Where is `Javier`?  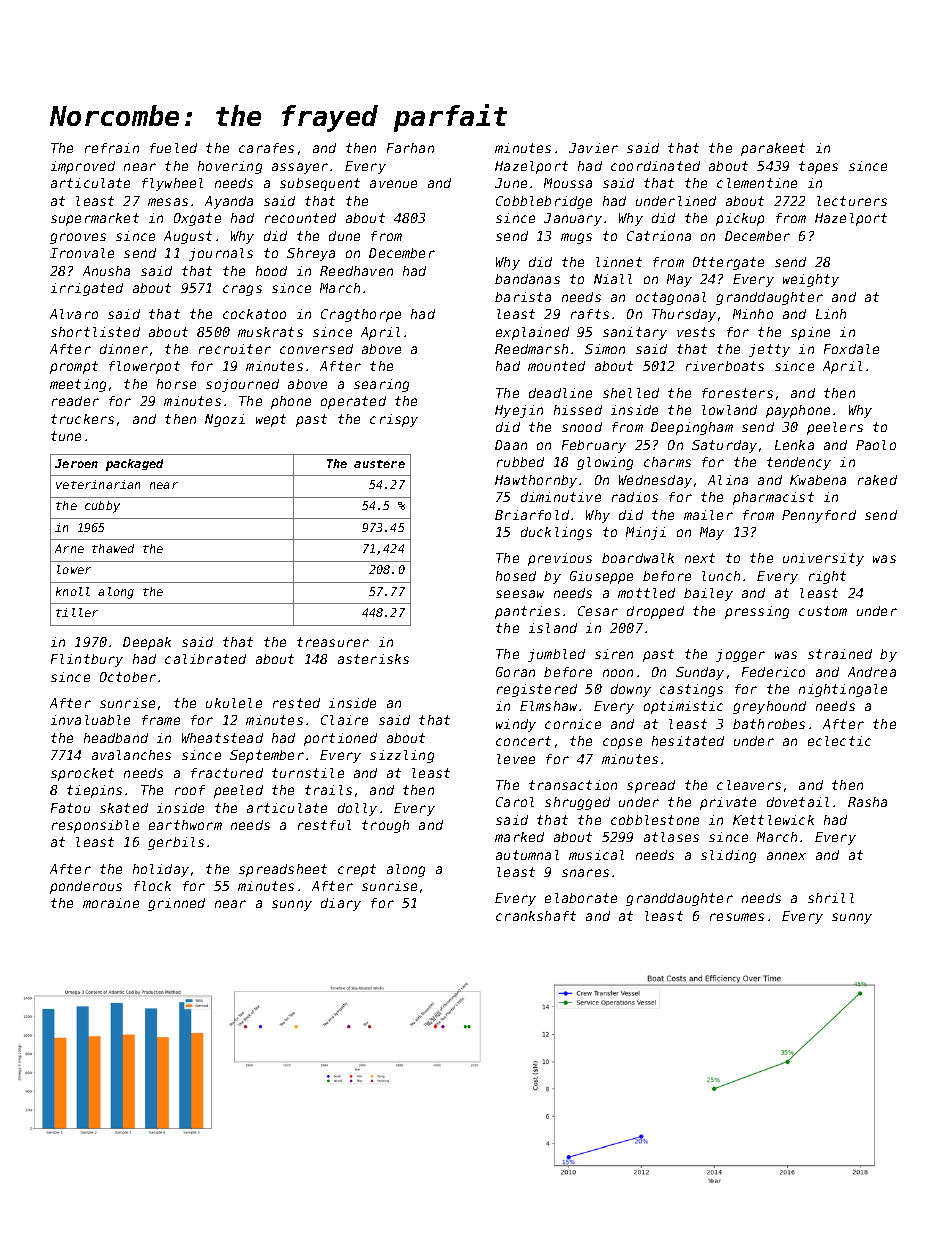
Javier is located at coordinates (593, 148).
